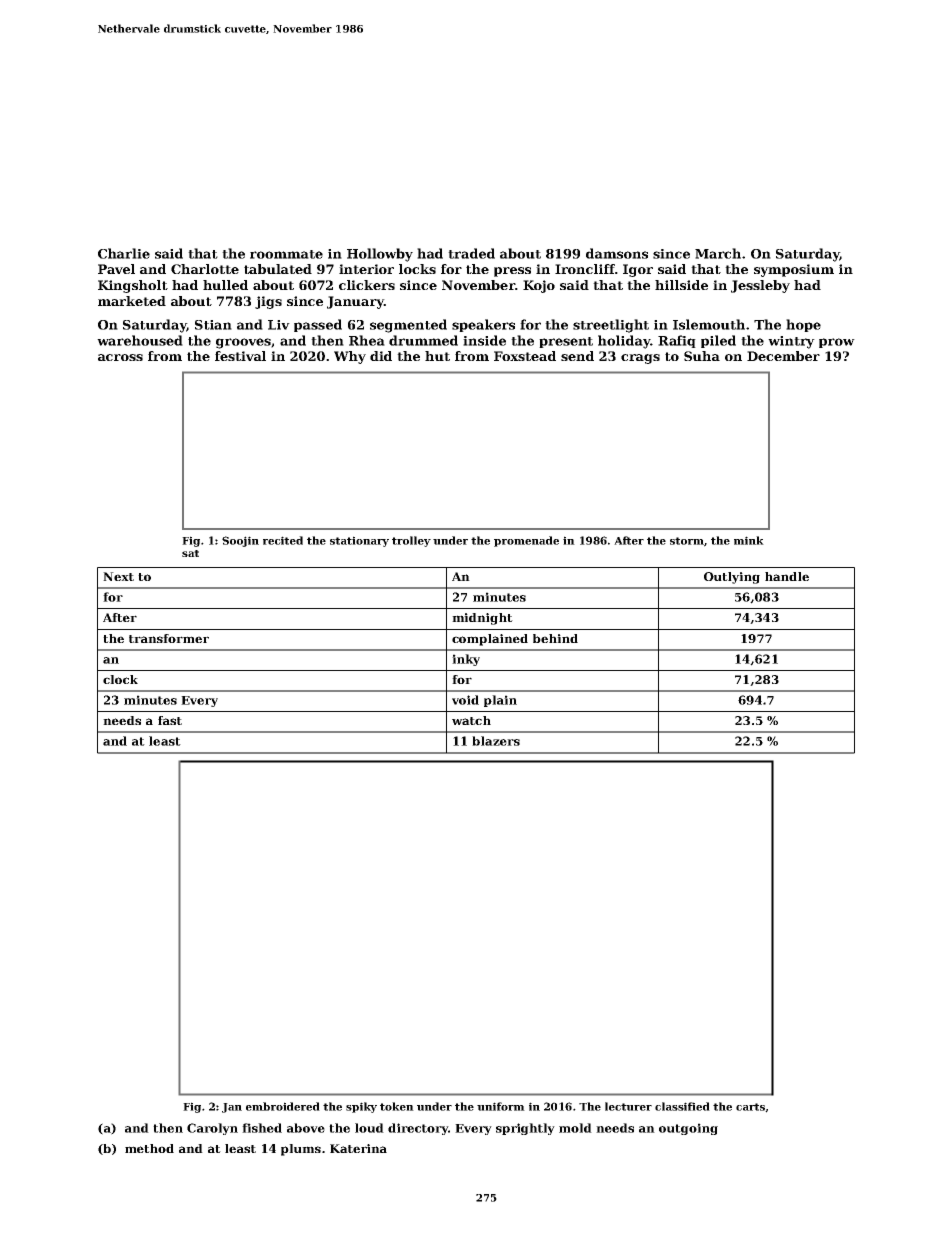 The height and width of the page is (1233, 952). What do you see at coordinates (787, 576) in the page?
I see `handle` at bounding box center [787, 576].
